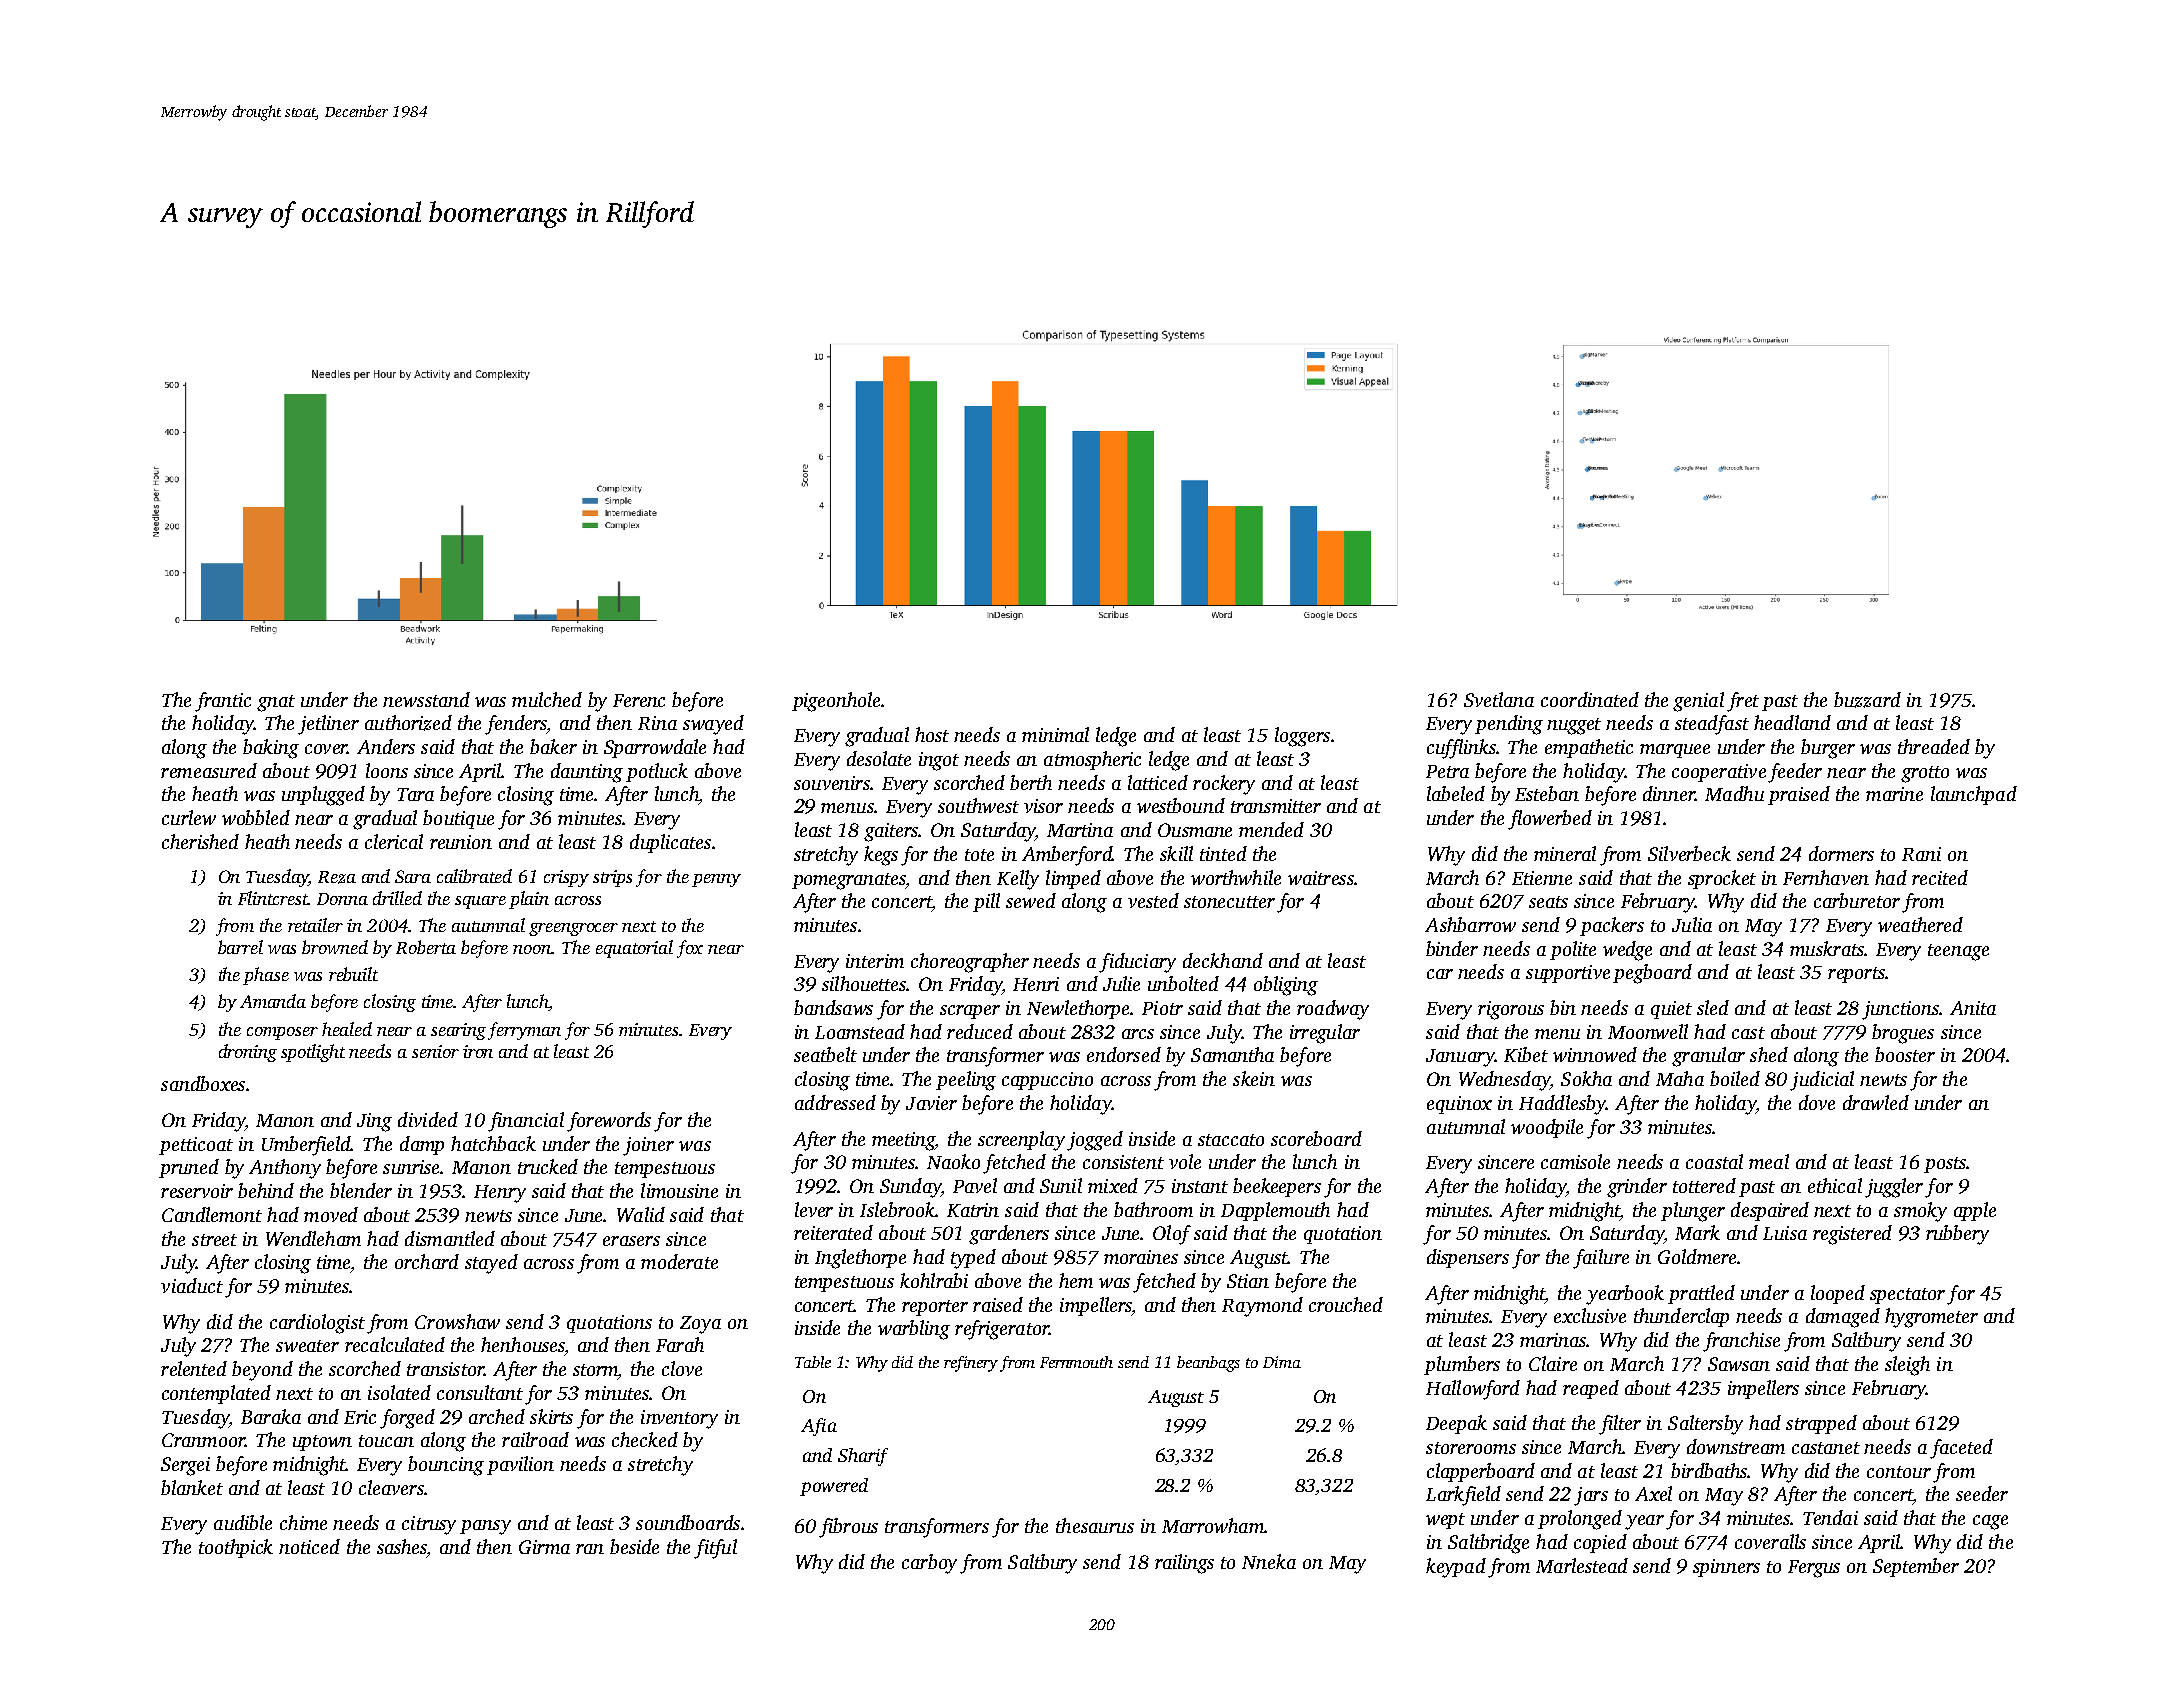  Describe the element at coordinates (929, 1564) in the document. I see `carboy` at that location.
